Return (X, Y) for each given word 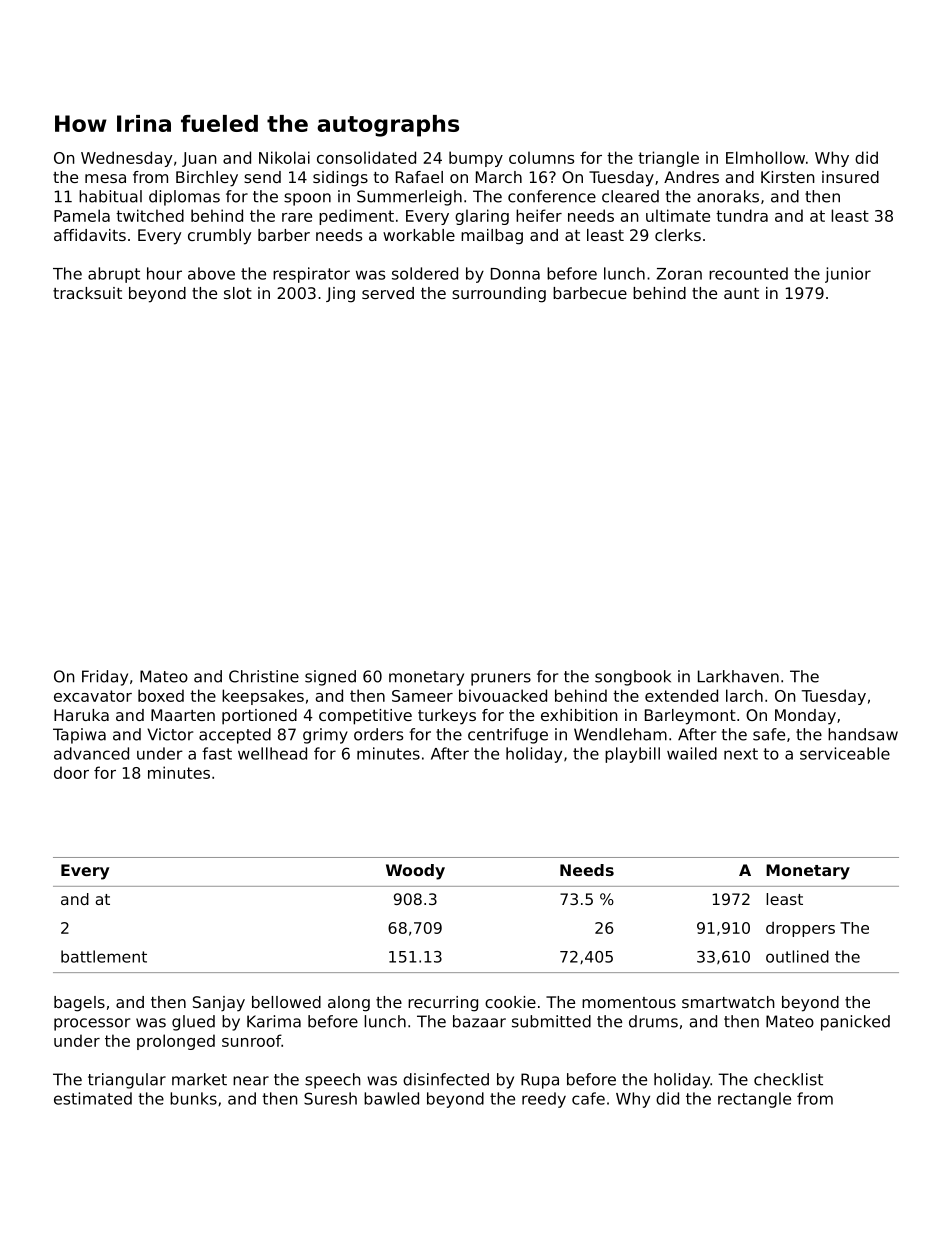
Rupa (540, 1081)
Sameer (422, 696)
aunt (741, 293)
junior (848, 275)
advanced (91, 753)
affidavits (90, 235)
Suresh (330, 1098)
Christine (264, 676)
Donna (515, 274)
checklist (788, 1079)
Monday (805, 717)
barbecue (590, 293)
